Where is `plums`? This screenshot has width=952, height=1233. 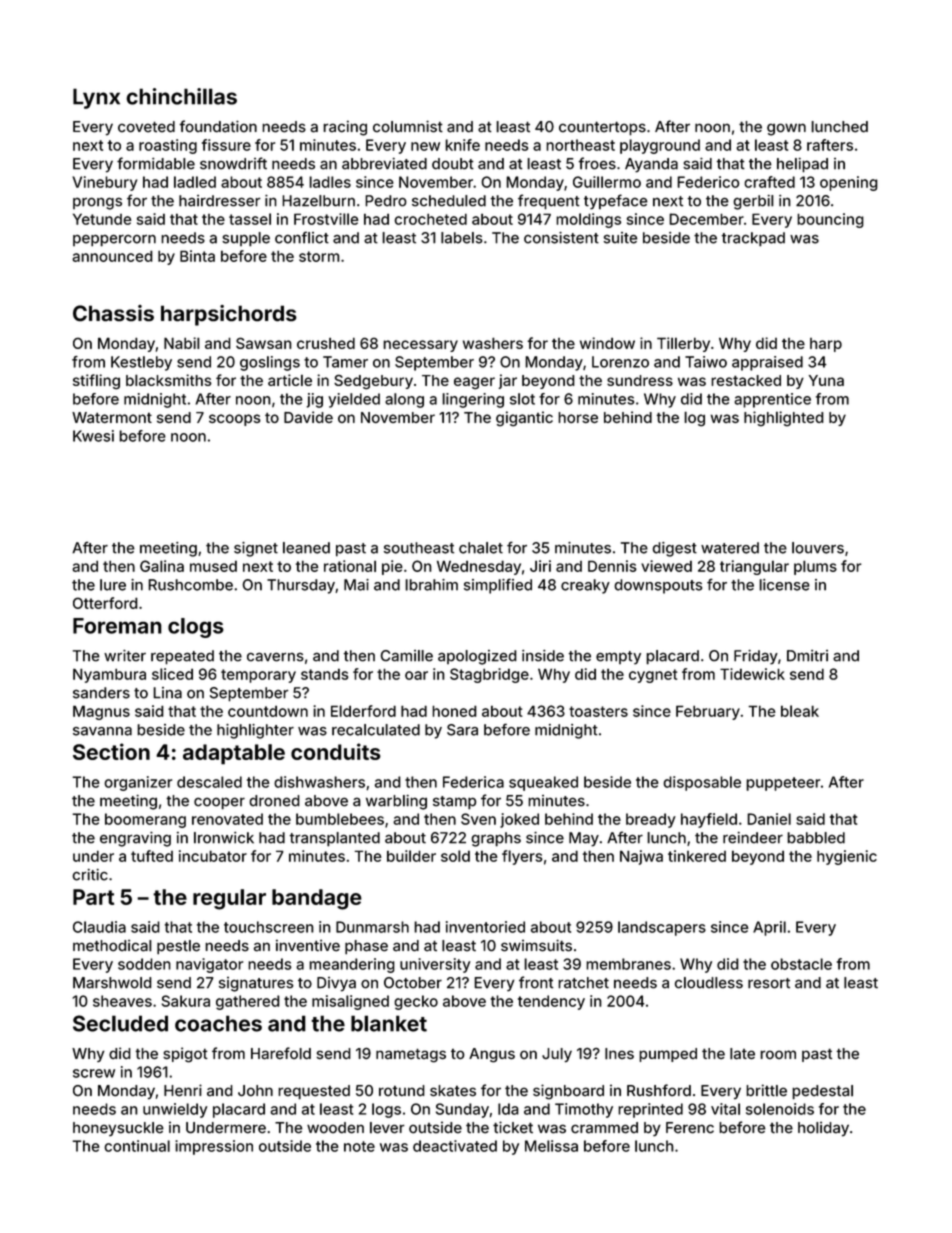
plums is located at coordinates (815, 567).
